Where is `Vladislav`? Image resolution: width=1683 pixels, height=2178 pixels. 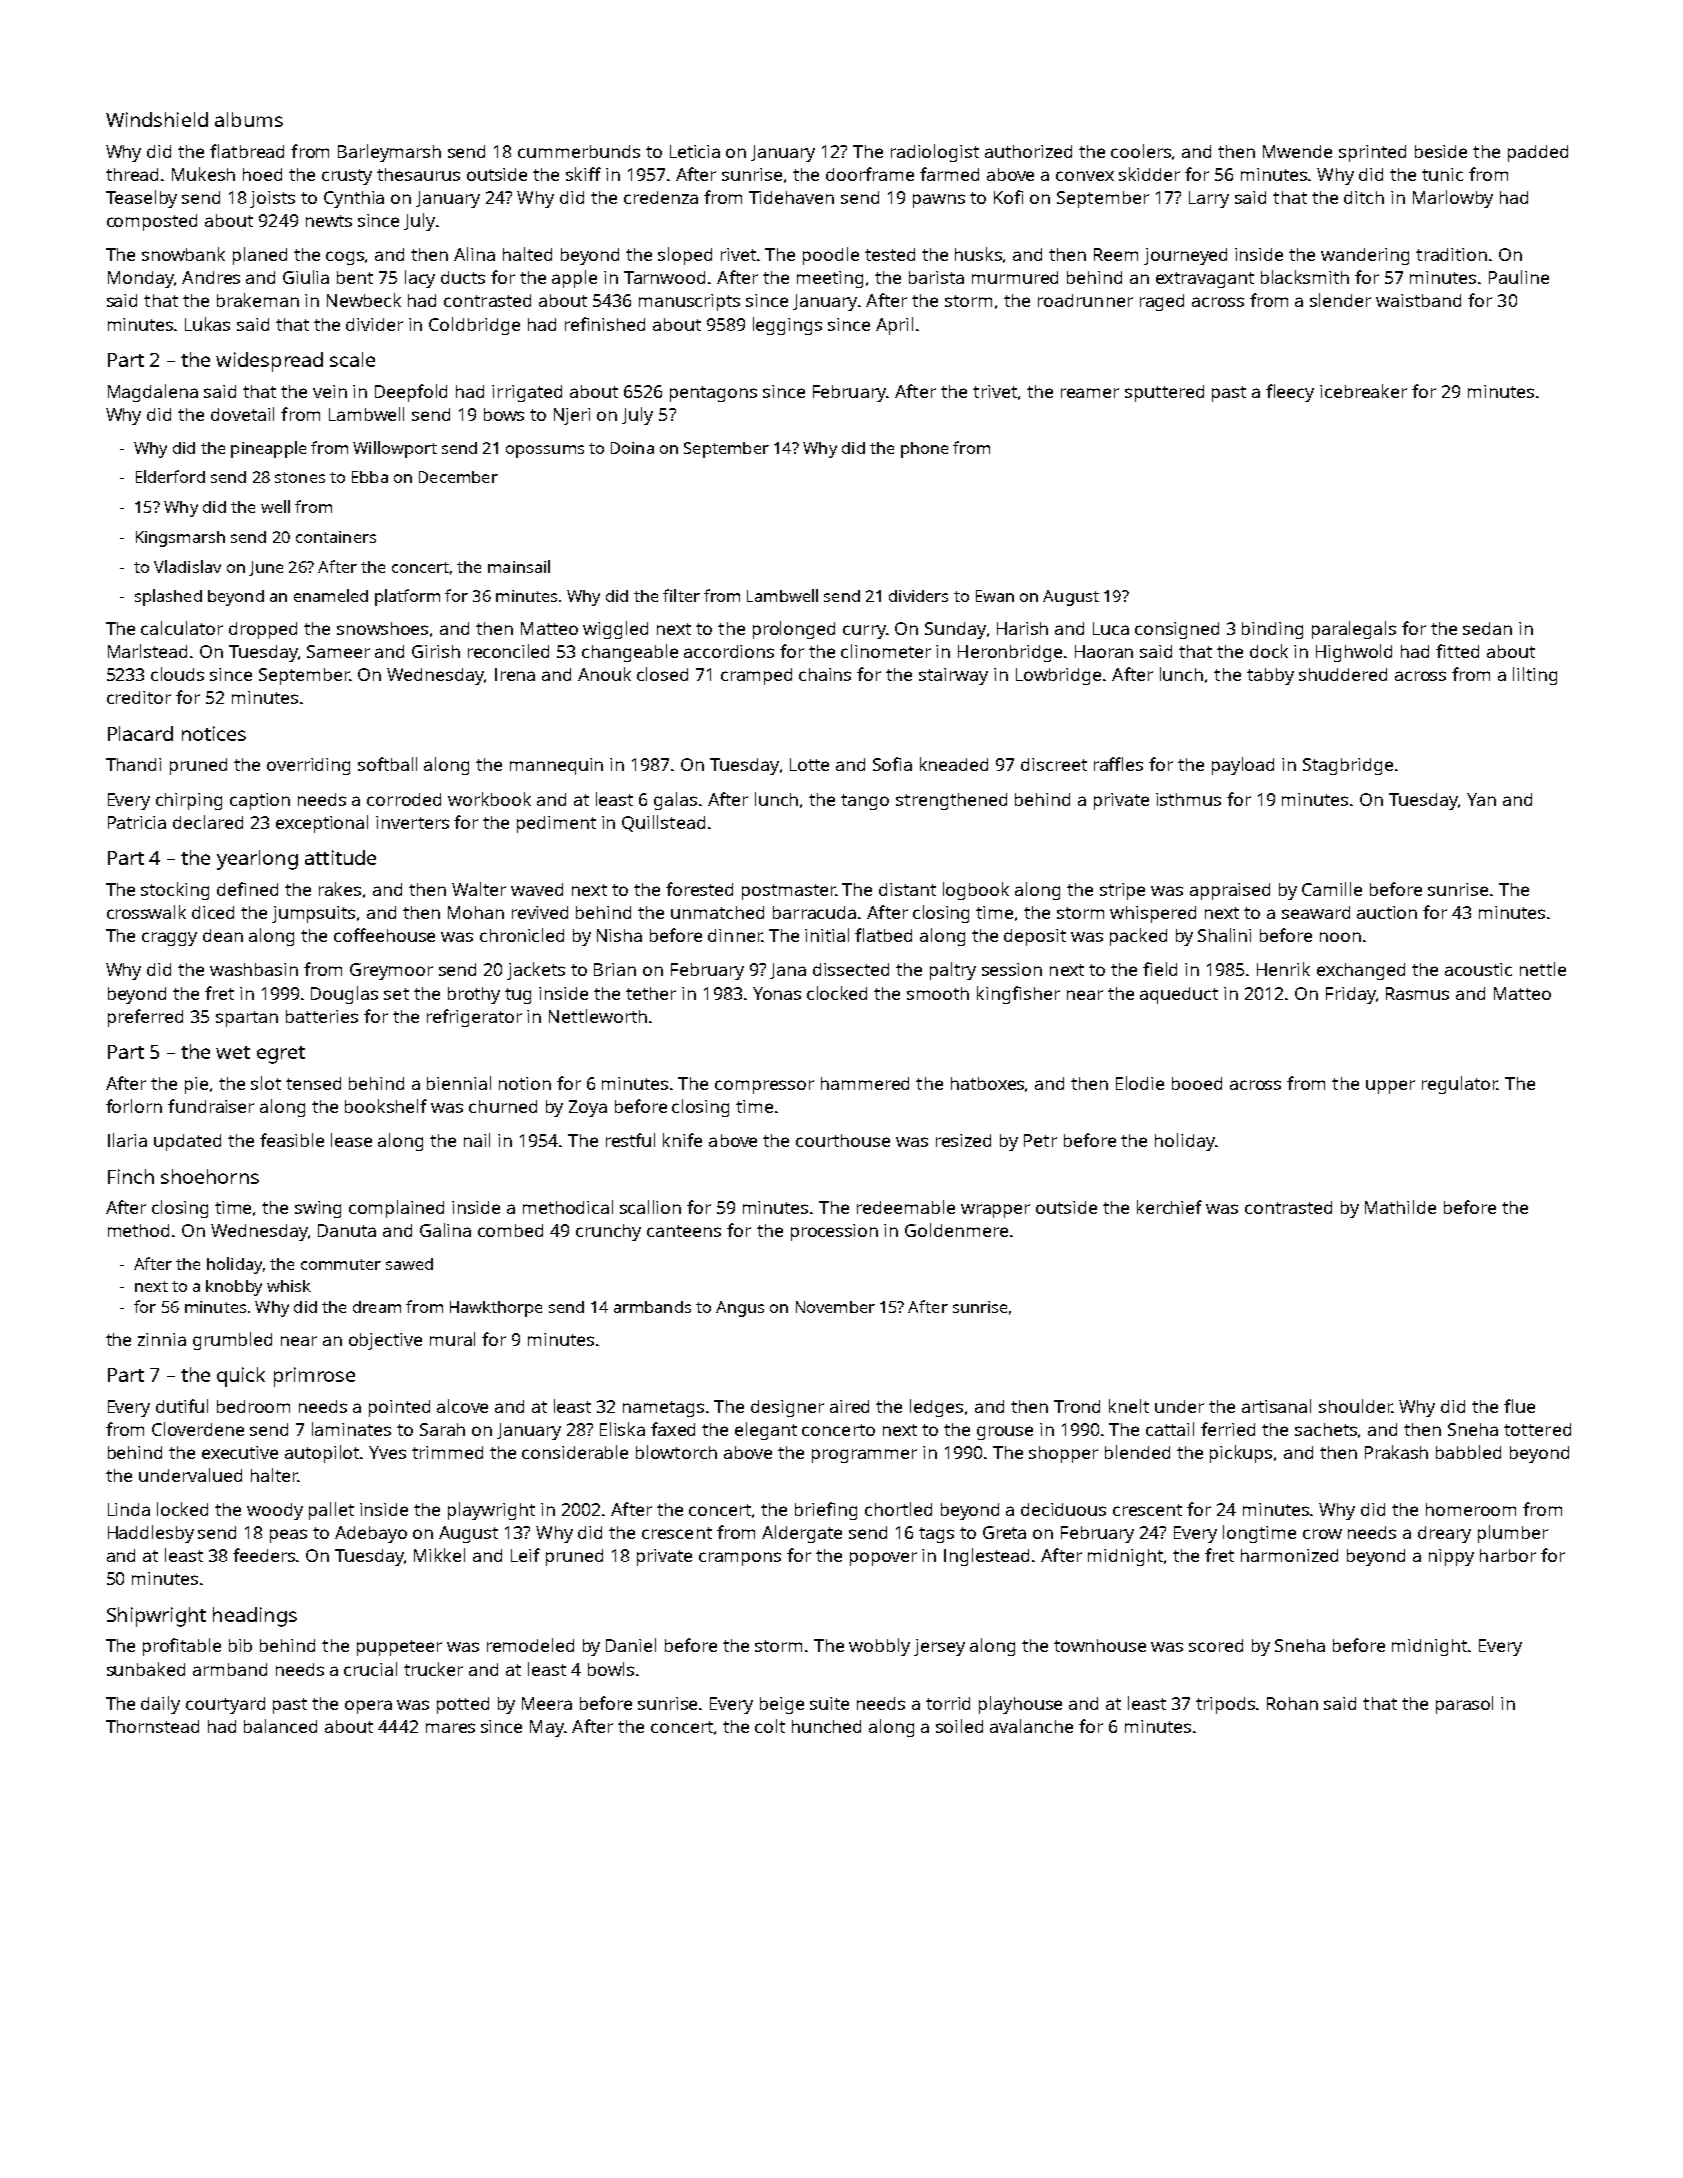
Vladislav is located at coordinates (187, 566).
